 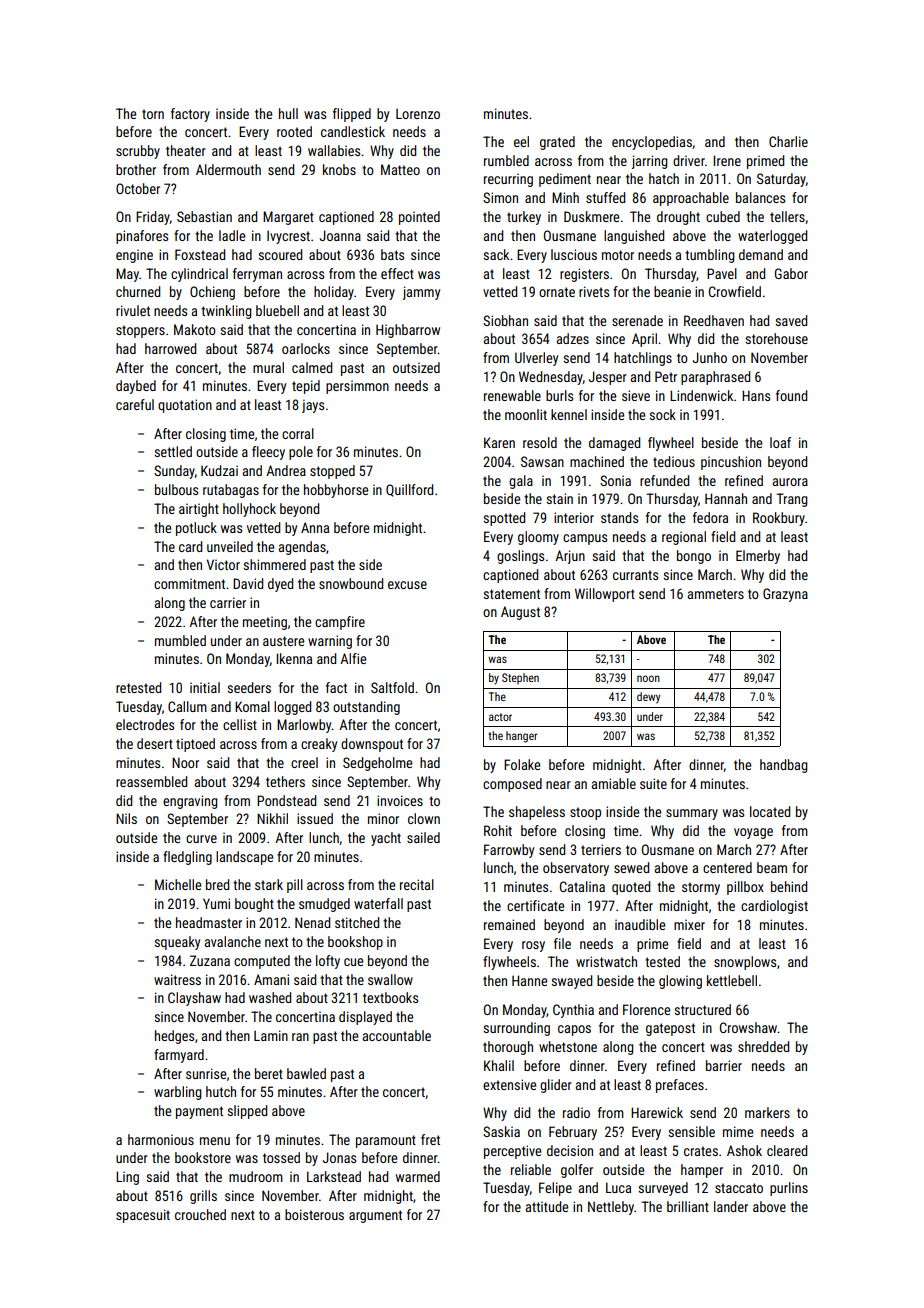 I want to click on barrier, so click(x=724, y=1065).
